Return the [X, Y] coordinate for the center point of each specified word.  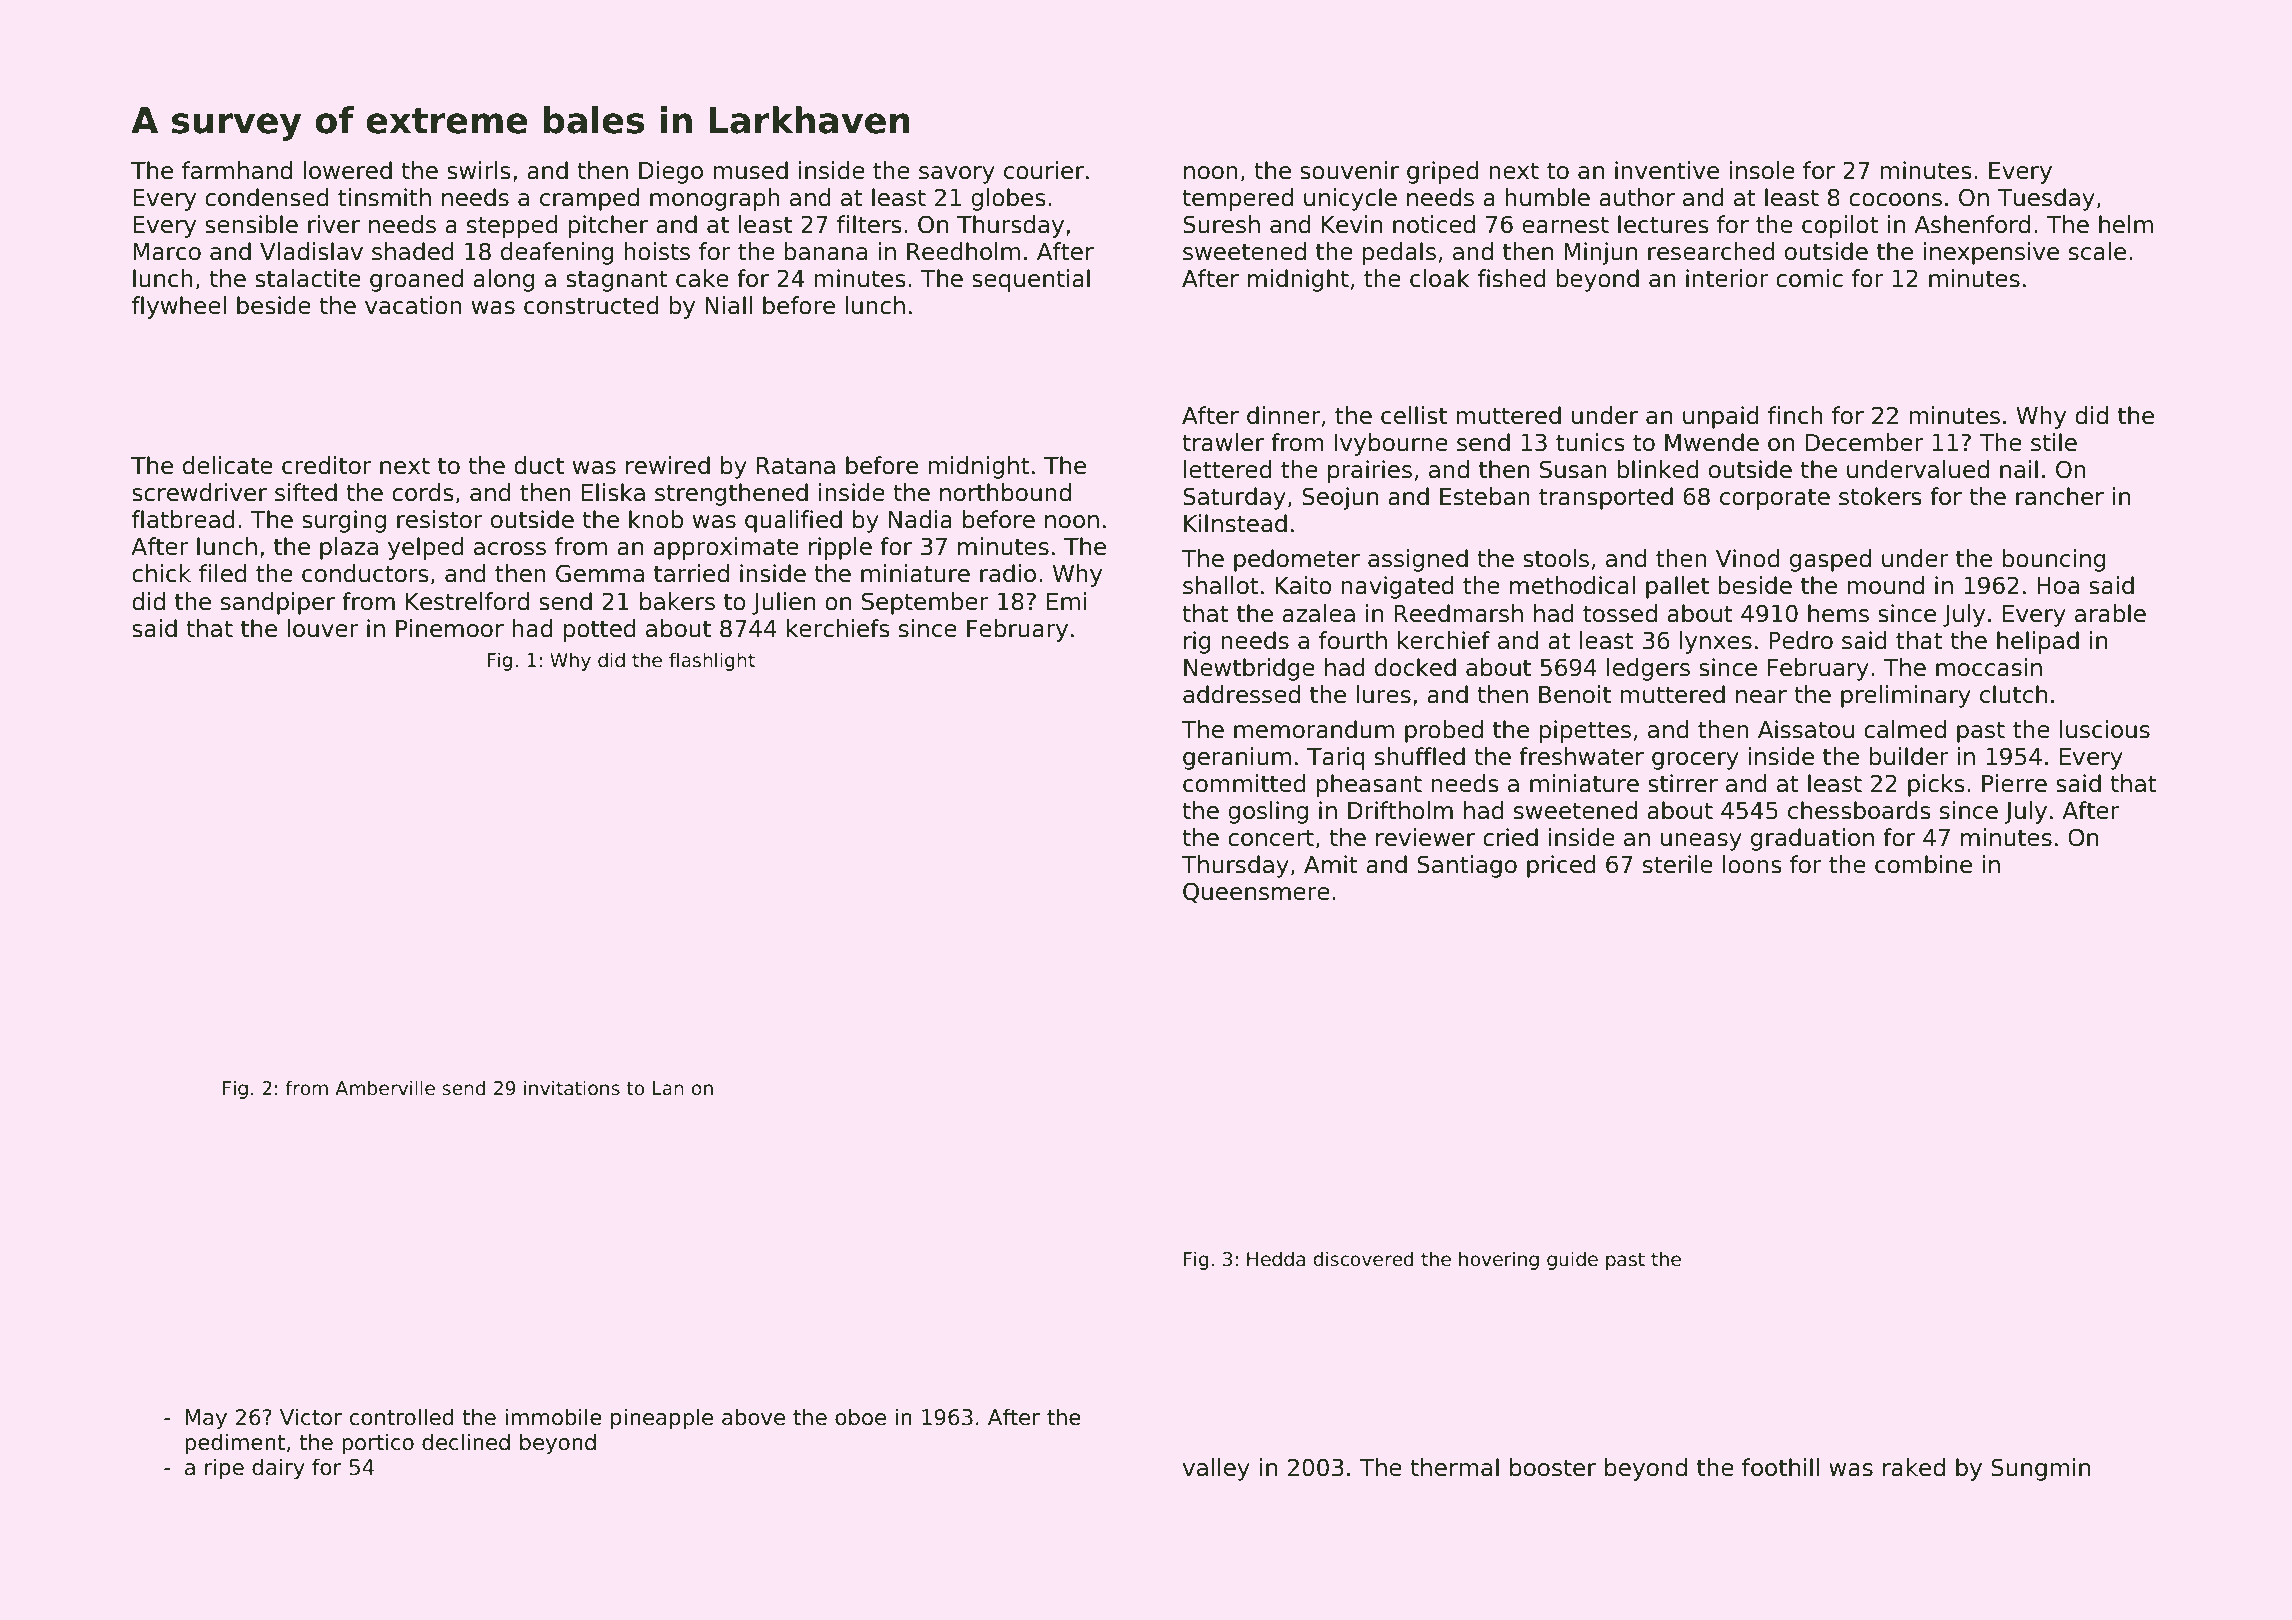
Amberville [385, 1088]
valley [1216, 1469]
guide [1572, 1260]
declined [466, 1442]
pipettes [1585, 731]
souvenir [1349, 170]
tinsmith [384, 197]
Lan [668, 1088]
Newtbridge [1249, 669]
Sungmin [2040, 1469]
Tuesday [2046, 199]
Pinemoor [450, 628]
